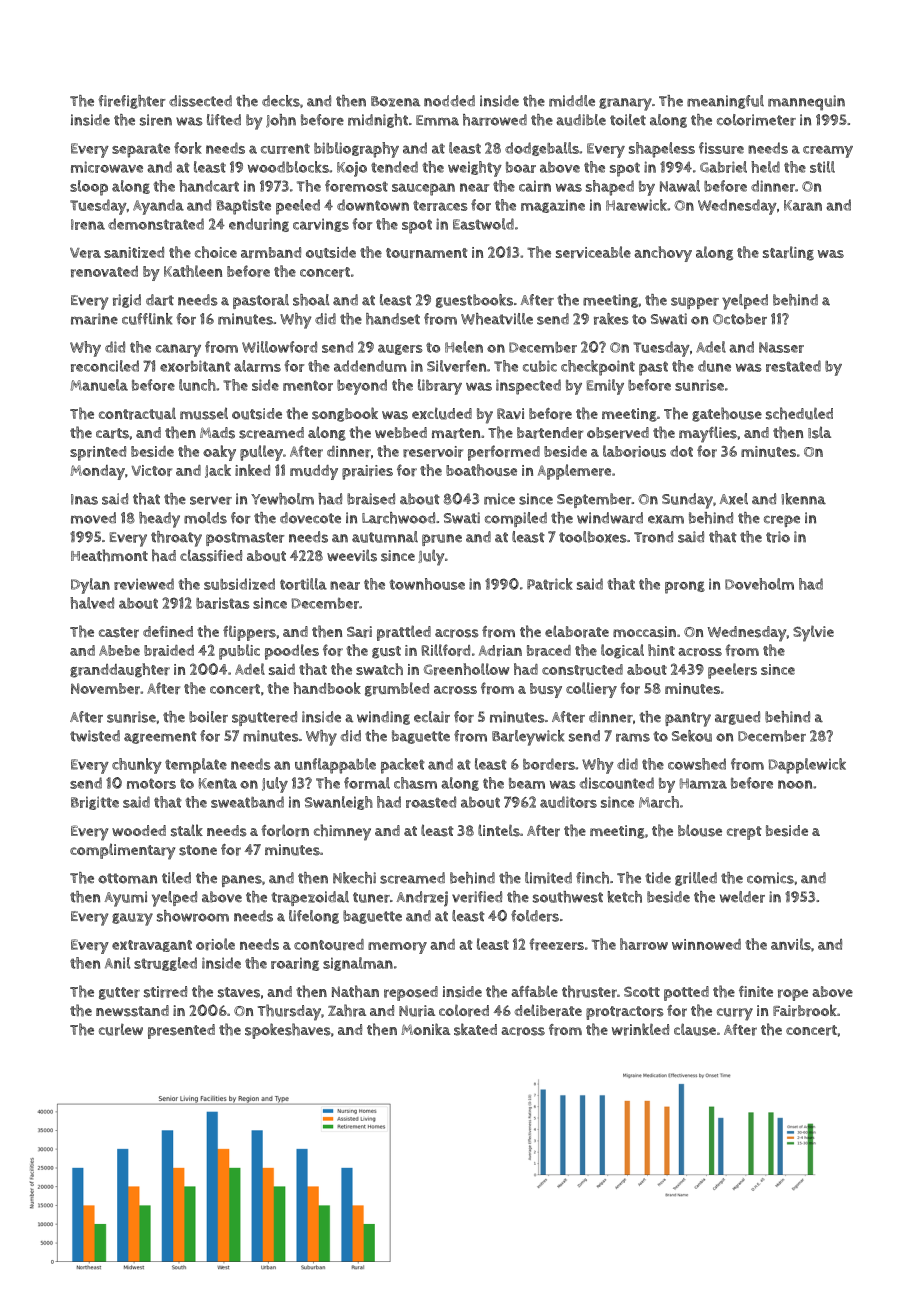  What do you see at coordinates (475, 1029) in the screenshot?
I see `skated` at bounding box center [475, 1029].
